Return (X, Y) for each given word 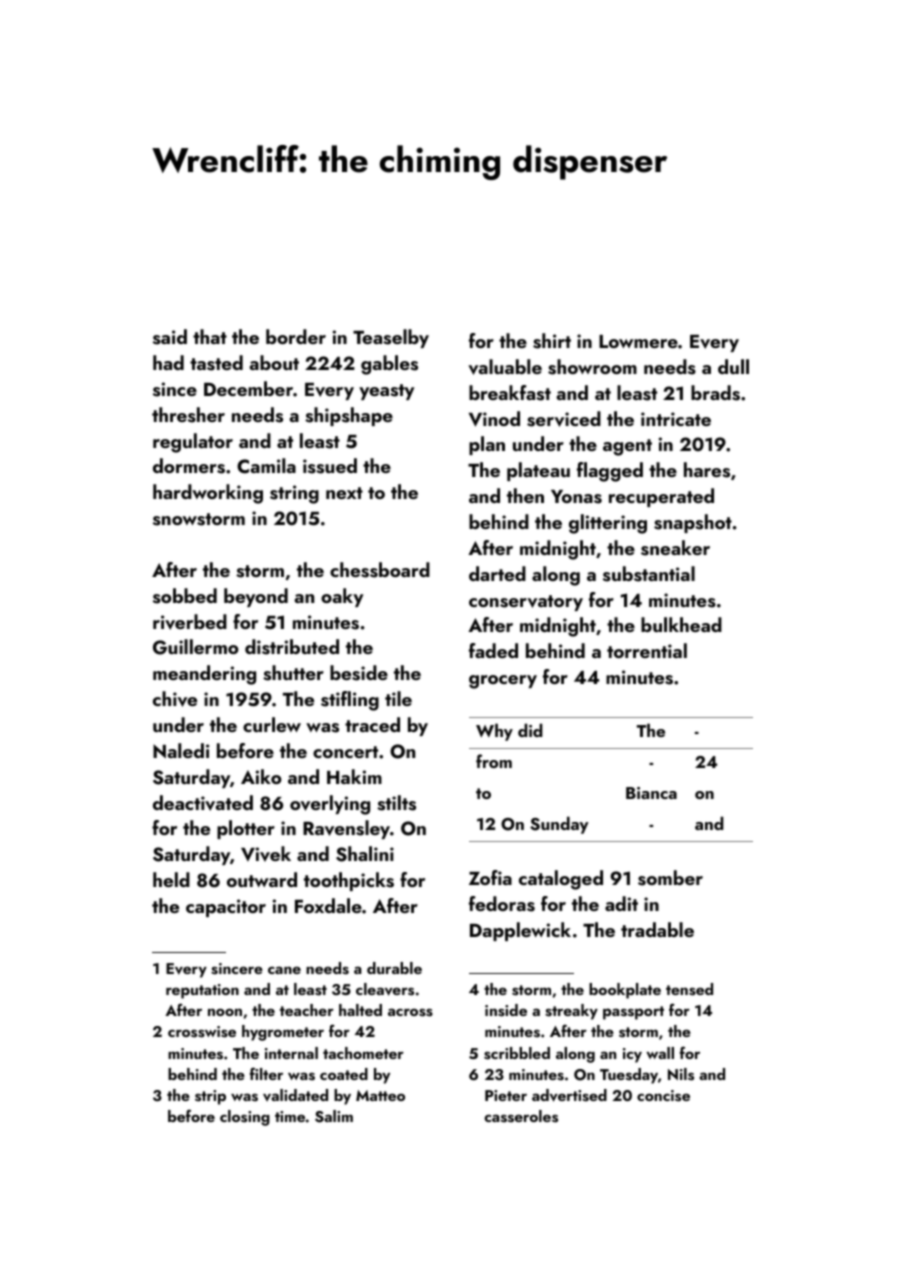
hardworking (208, 494)
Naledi (181, 751)
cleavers (385, 989)
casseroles (521, 1116)
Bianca (651, 793)
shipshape (349, 416)
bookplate (625, 991)
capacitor (226, 908)
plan (487, 445)
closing (245, 1118)
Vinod (494, 419)
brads (715, 393)
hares (707, 470)
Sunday (559, 825)
